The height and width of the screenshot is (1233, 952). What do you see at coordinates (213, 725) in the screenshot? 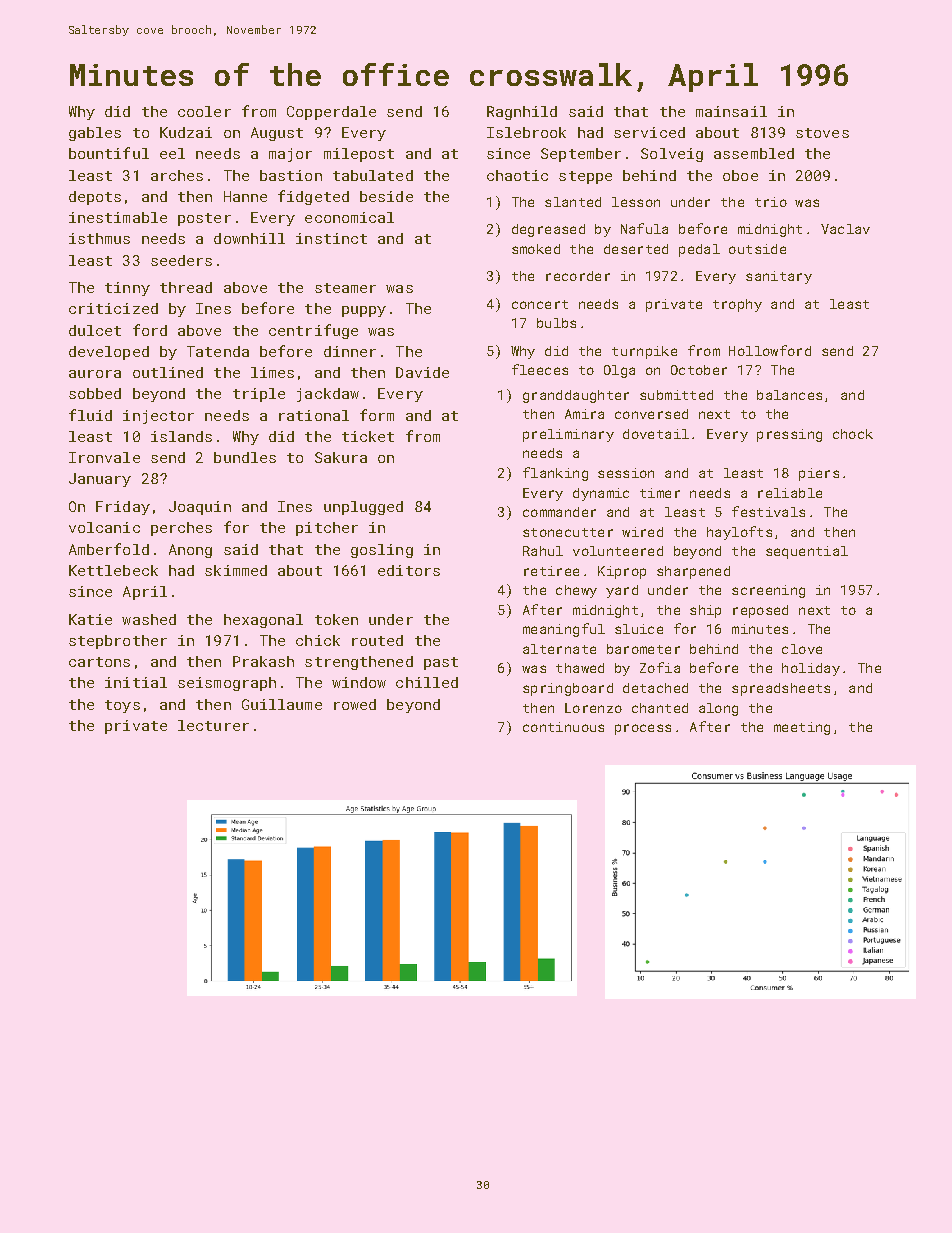
I see `lecturer` at bounding box center [213, 725].
